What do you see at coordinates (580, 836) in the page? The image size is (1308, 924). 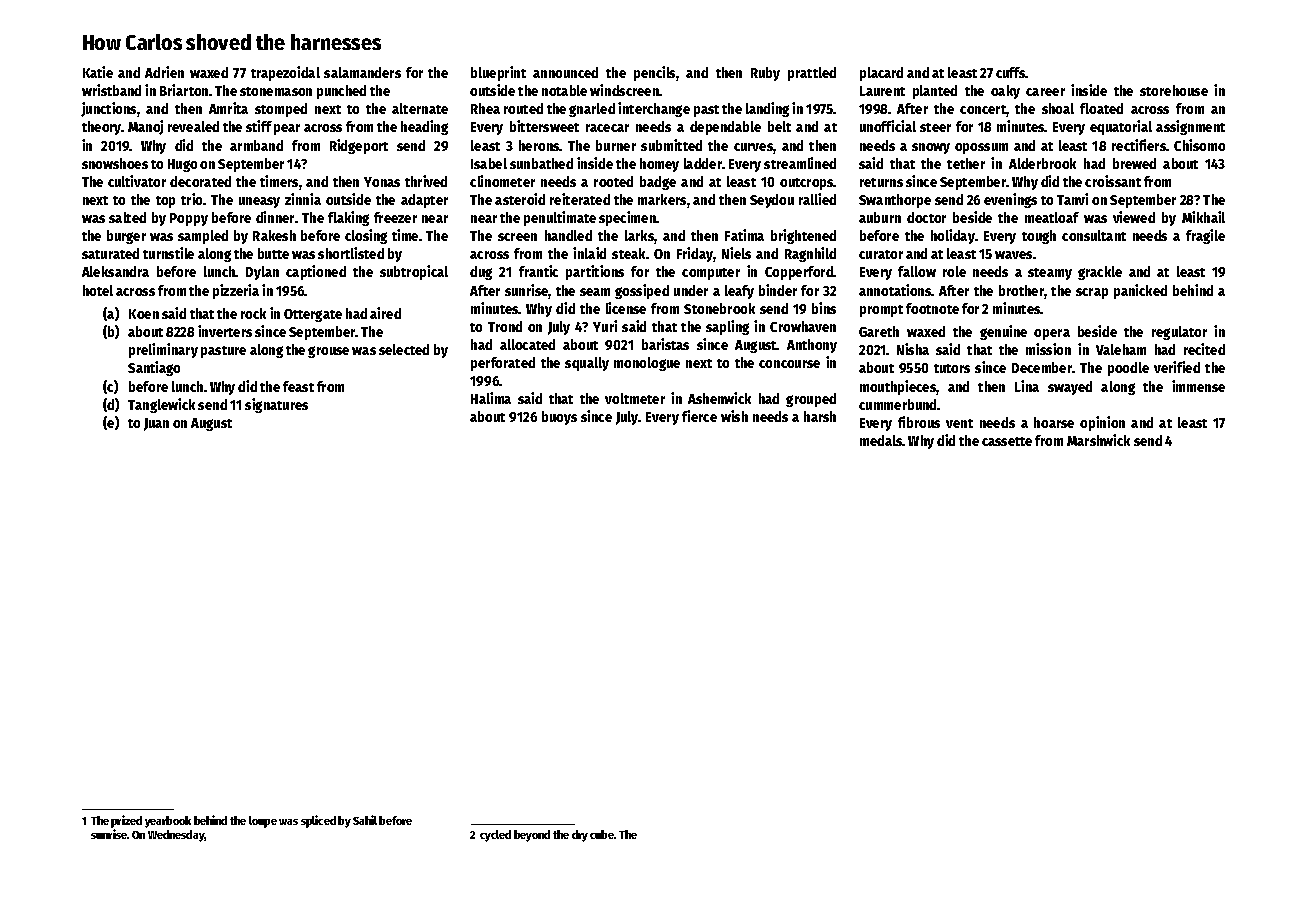 I see `dry` at bounding box center [580, 836].
